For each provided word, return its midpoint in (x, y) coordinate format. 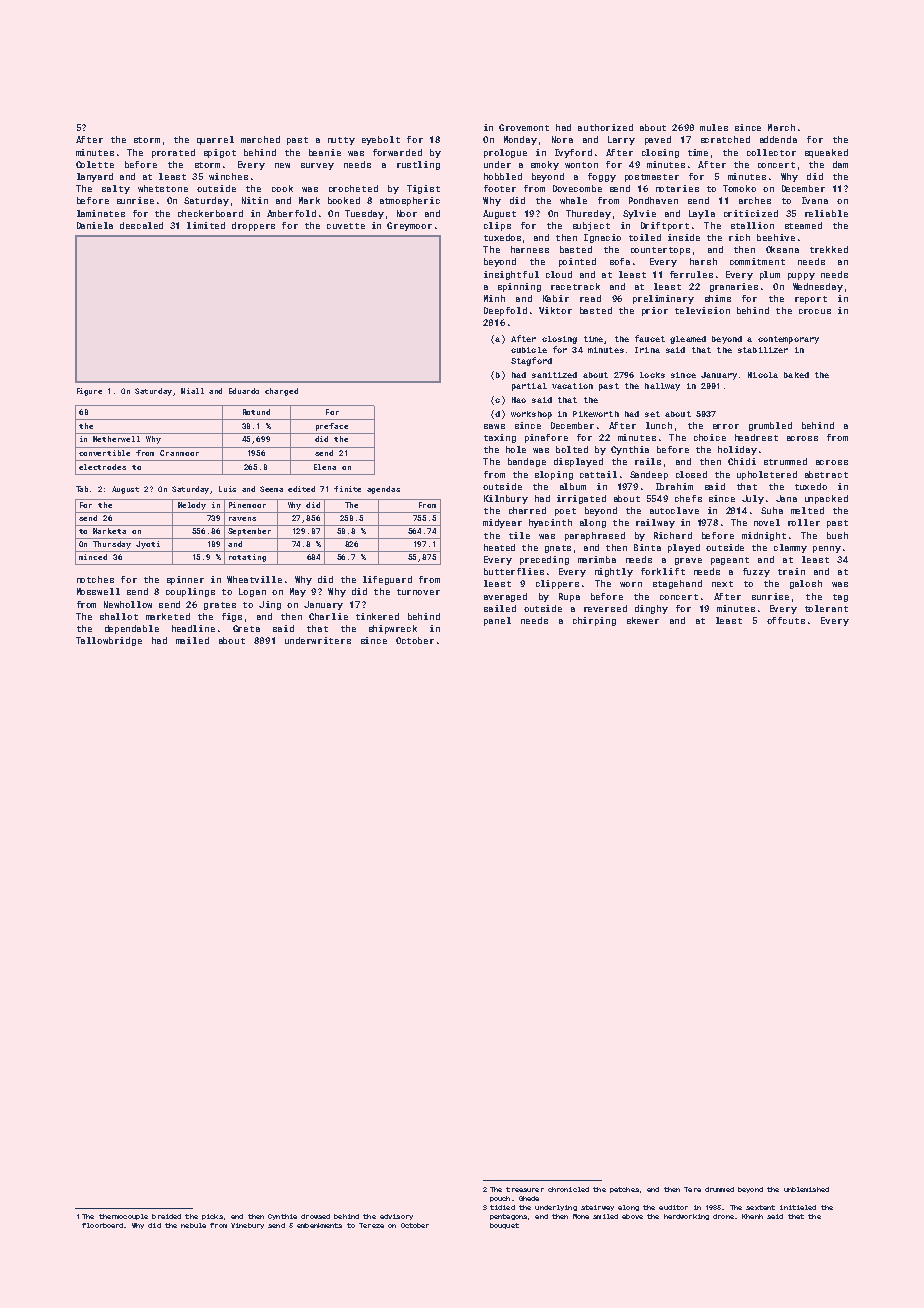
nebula (193, 1225)
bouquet (504, 1226)
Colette (95, 164)
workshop (531, 415)
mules (714, 127)
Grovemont (524, 127)
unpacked (826, 499)
